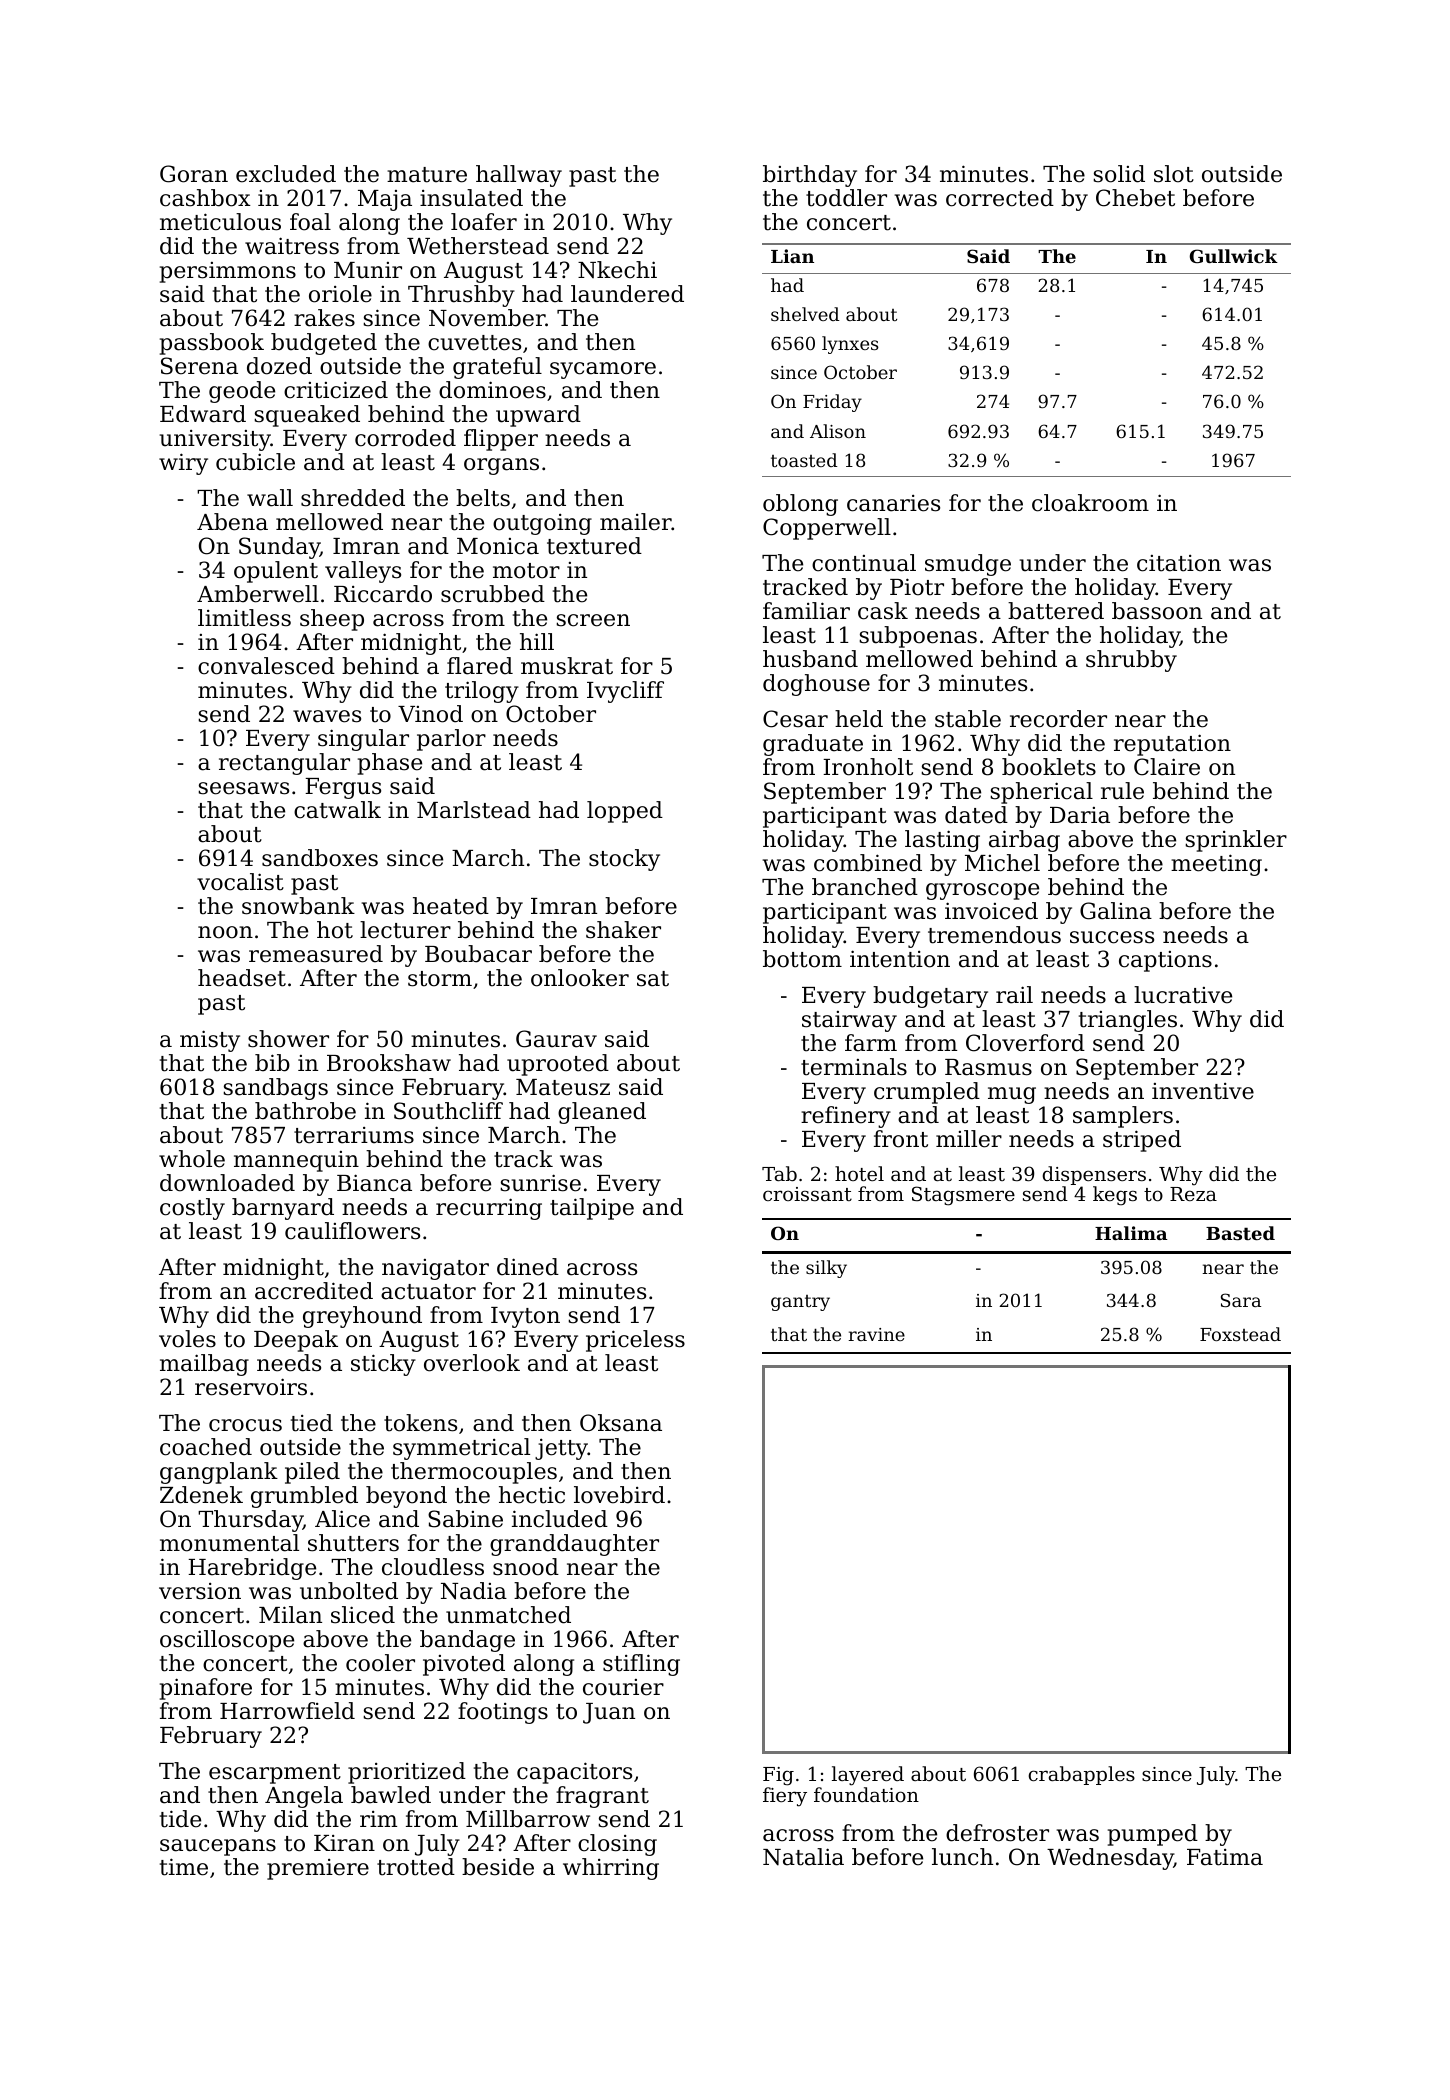 The height and width of the image is (2100, 1450). I want to click on toddler, so click(846, 198).
